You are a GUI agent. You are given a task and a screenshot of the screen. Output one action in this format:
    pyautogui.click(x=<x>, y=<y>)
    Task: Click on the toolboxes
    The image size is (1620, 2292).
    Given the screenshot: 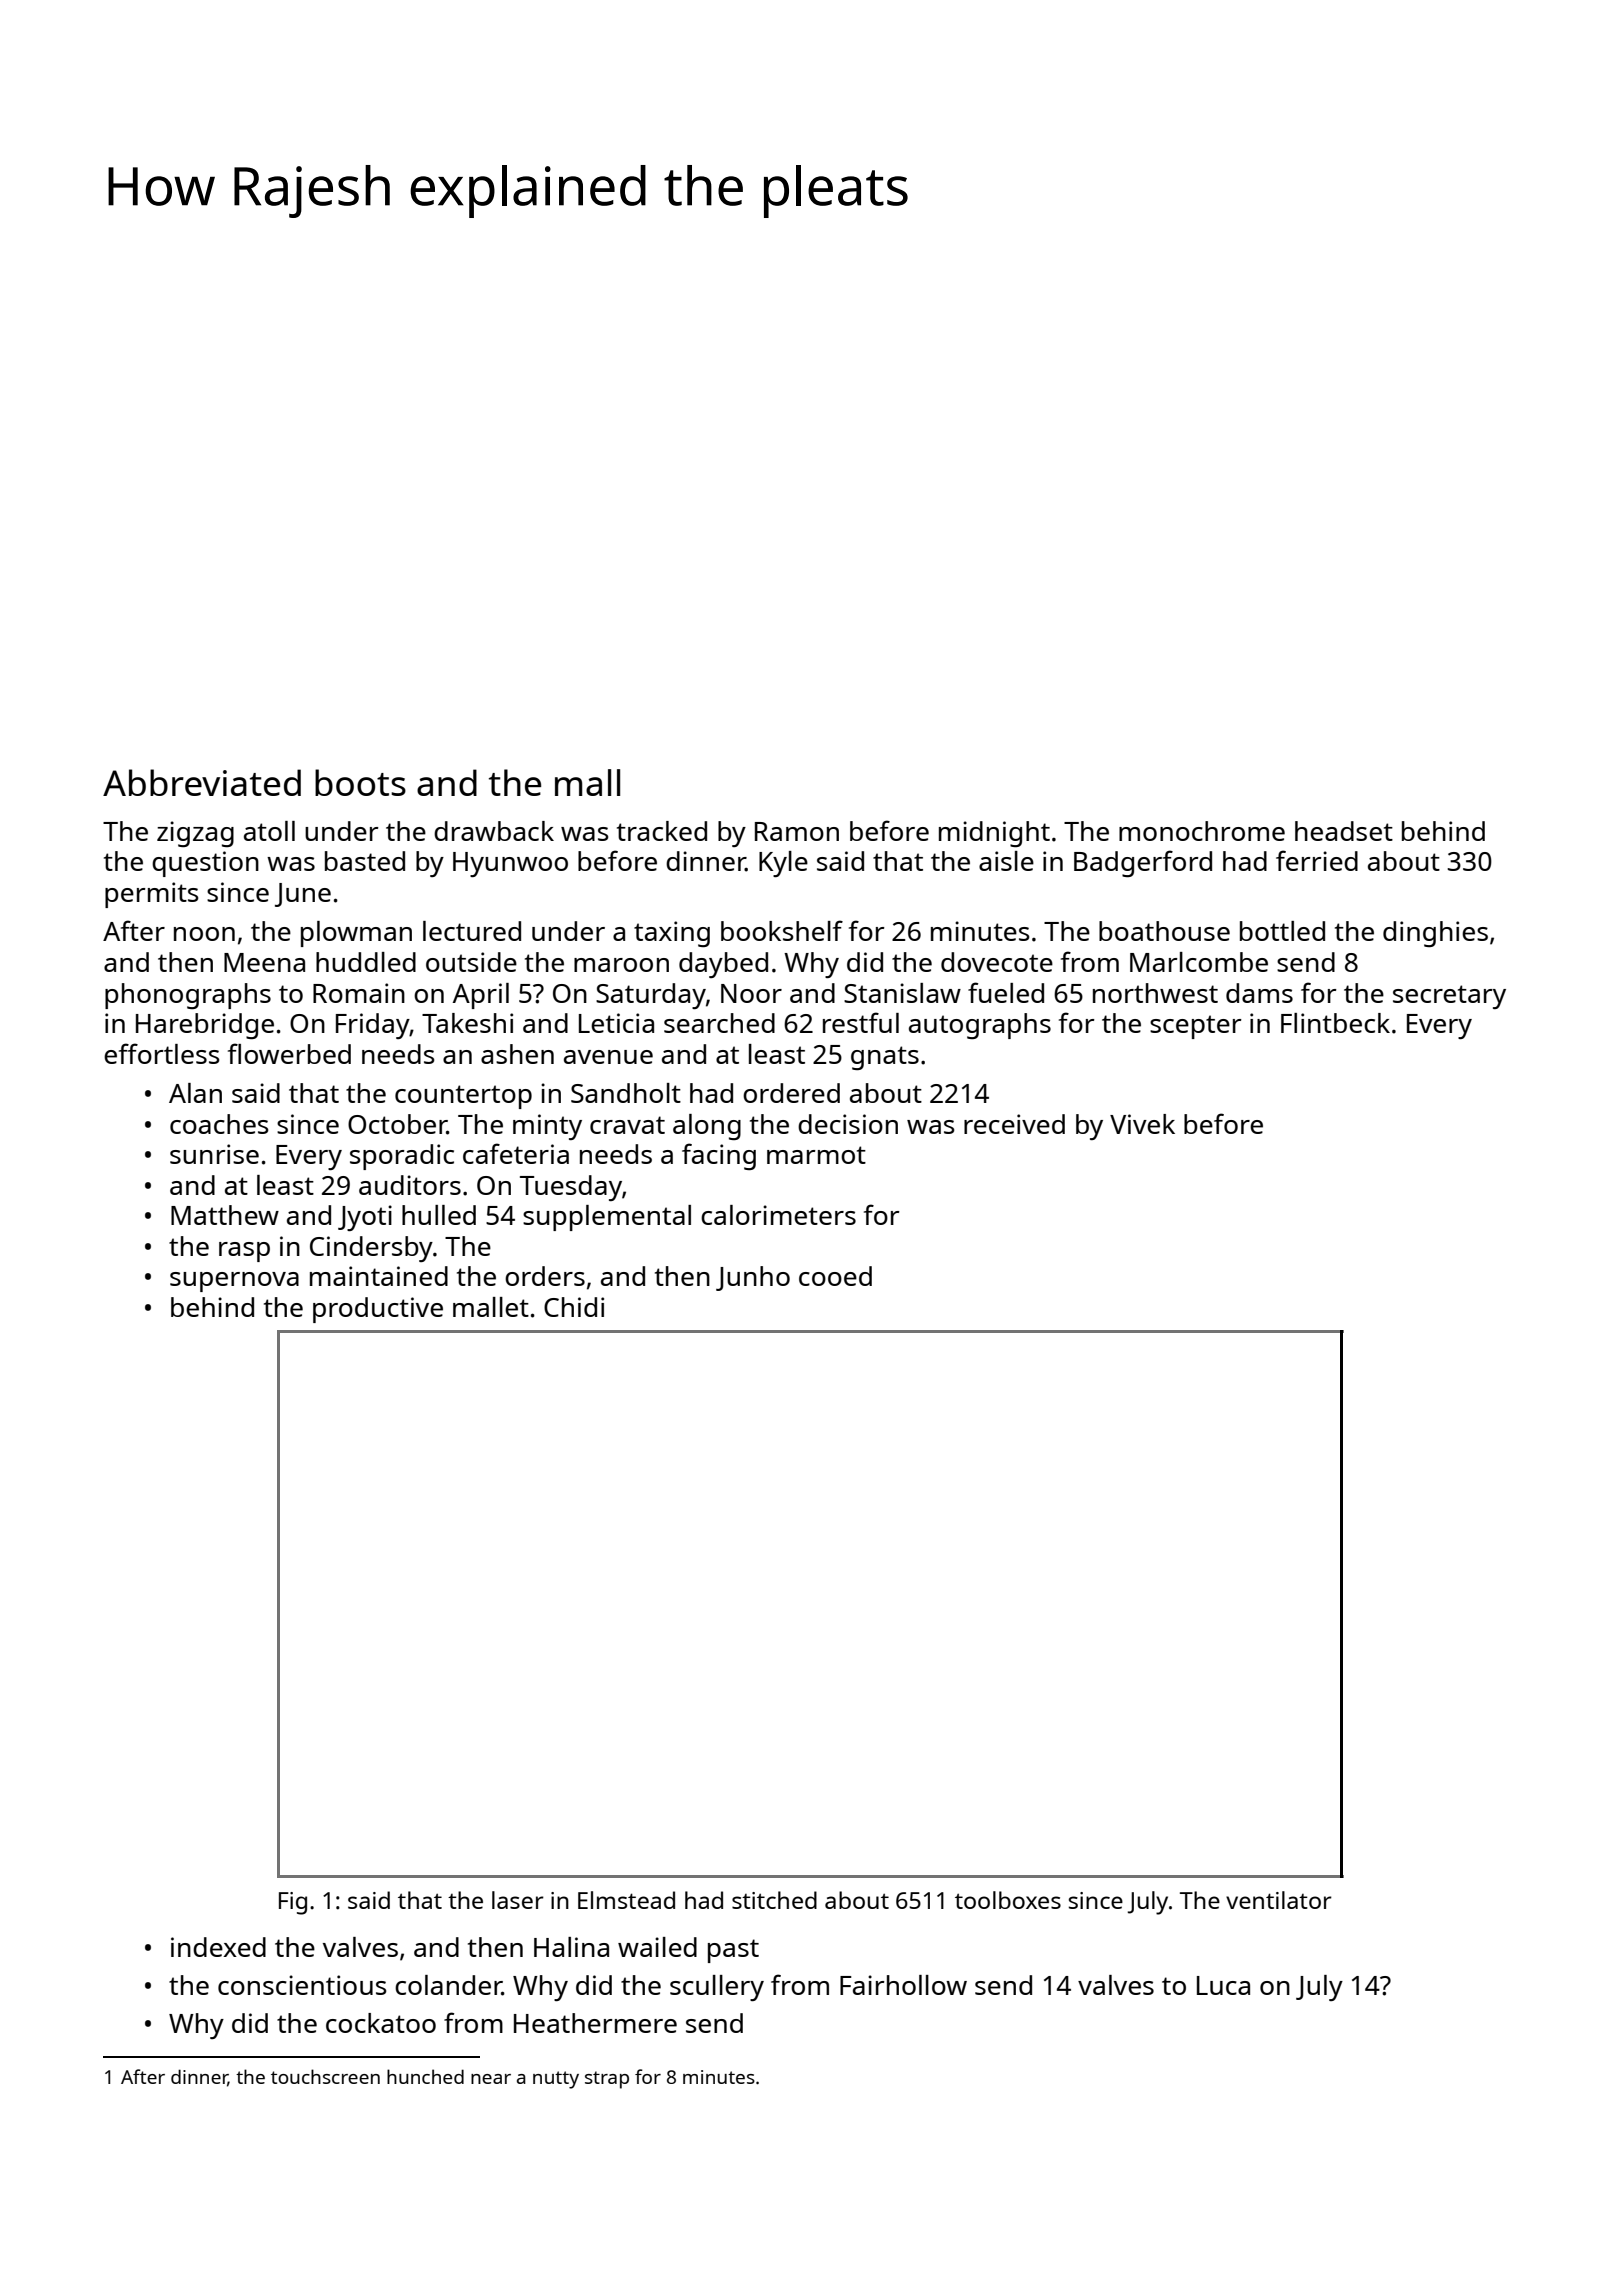 What is the action you would take?
    pyautogui.click(x=1008, y=1900)
